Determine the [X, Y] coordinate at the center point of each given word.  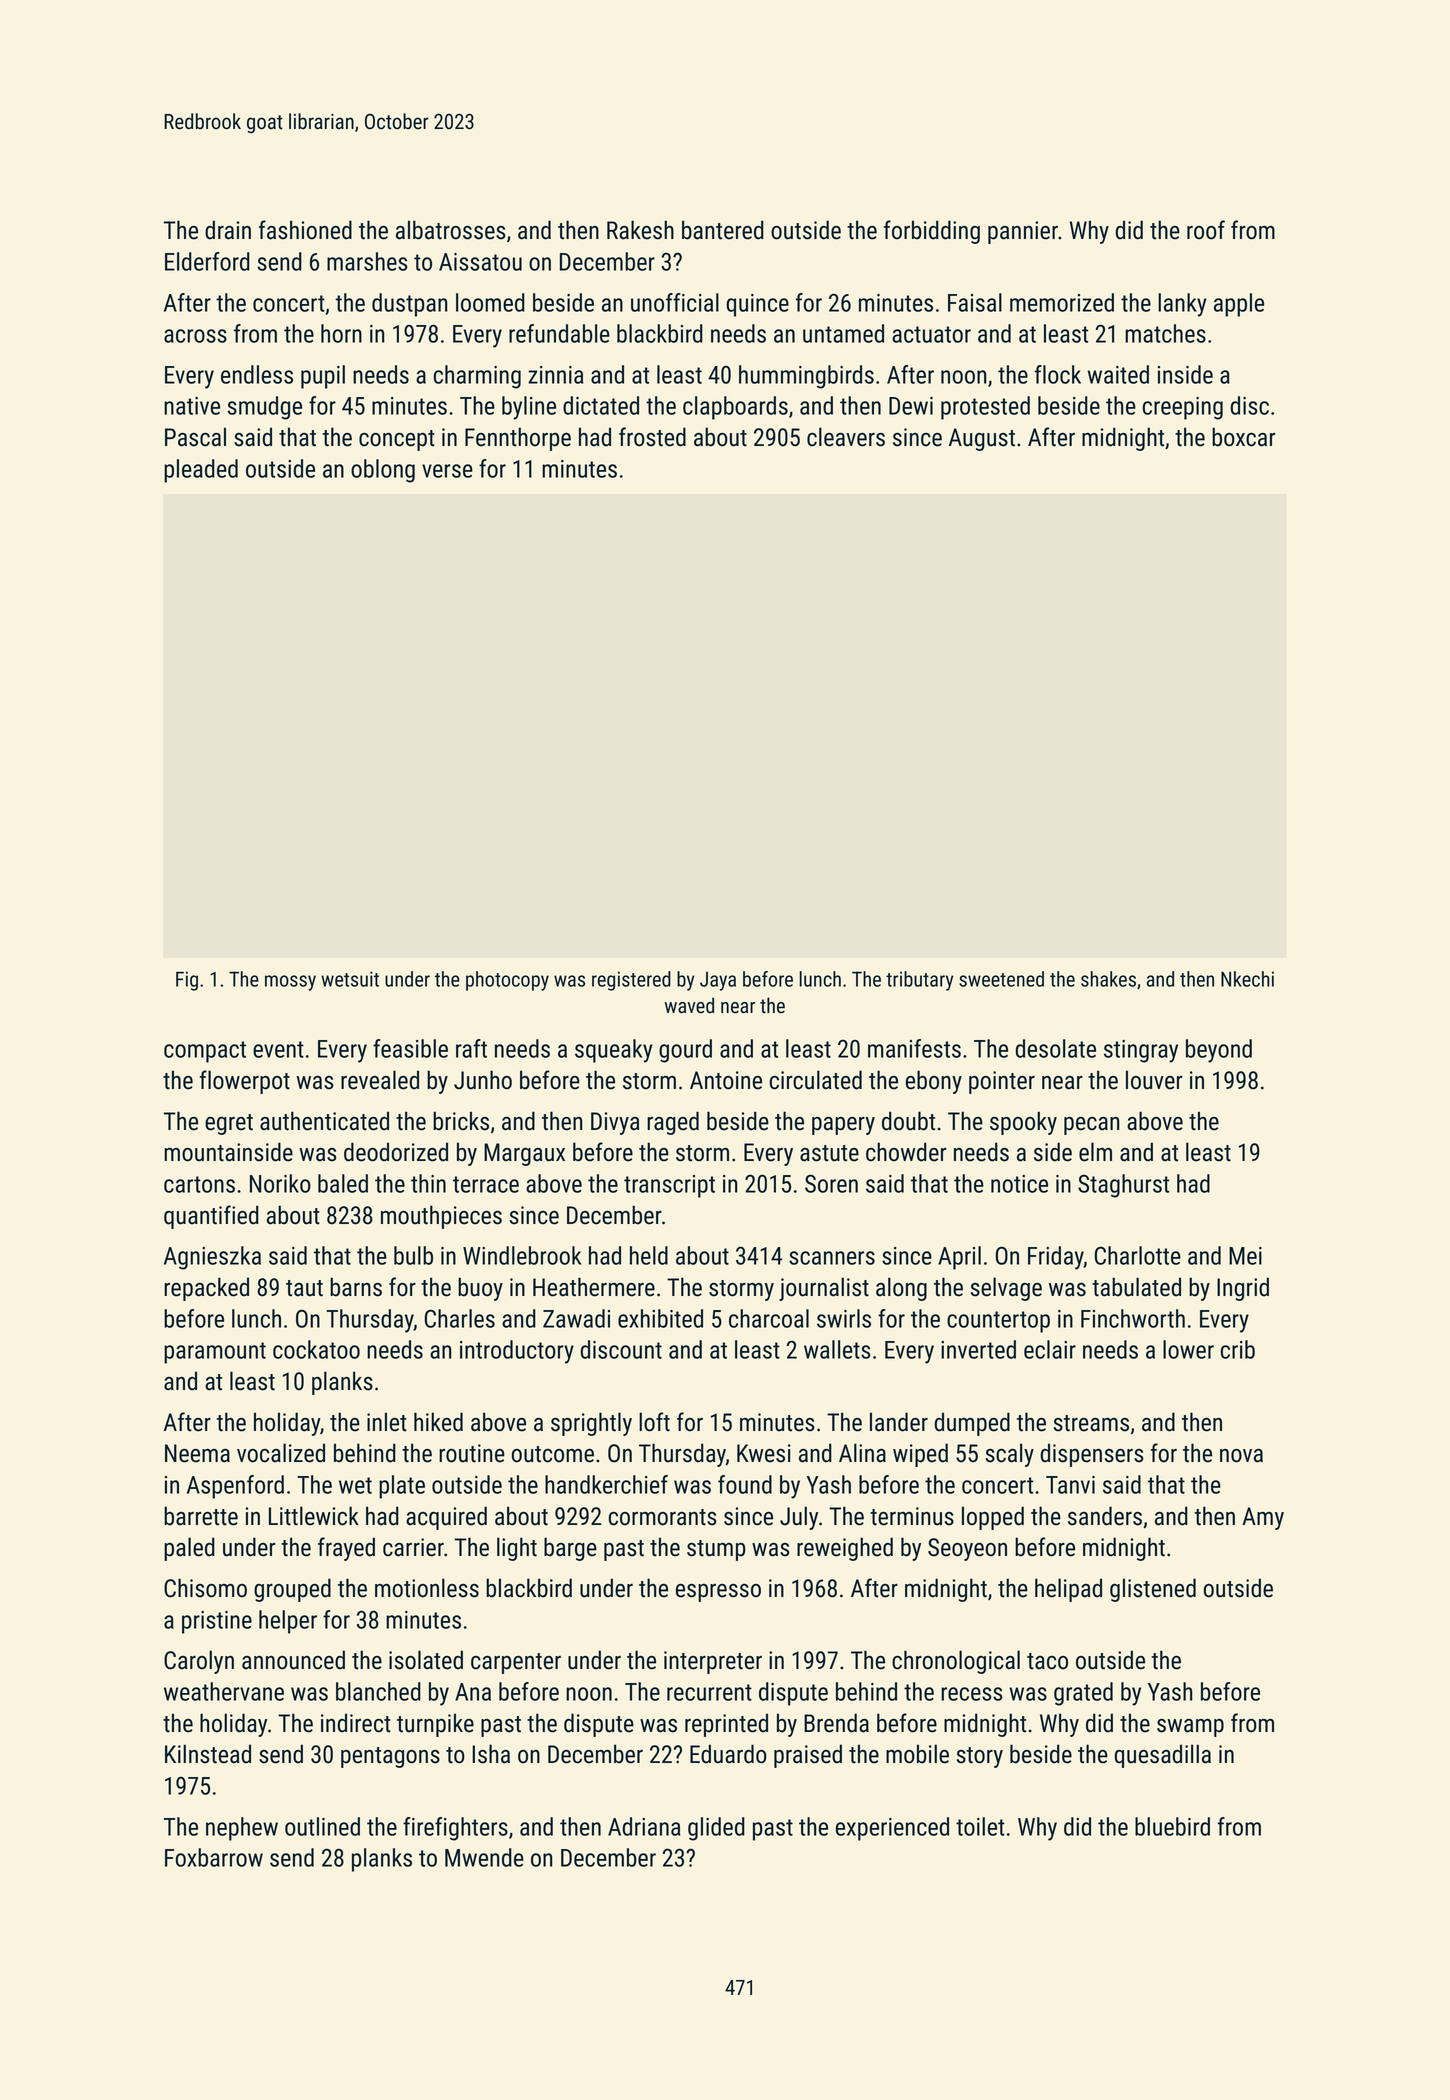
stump [716, 1550]
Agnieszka [212, 1258]
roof [1206, 230]
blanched [378, 1691]
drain [228, 230]
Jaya [718, 981]
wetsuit [350, 979]
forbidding [932, 232]
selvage [1006, 1289]
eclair [1050, 1349]
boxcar [1243, 437]
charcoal [769, 1318]
